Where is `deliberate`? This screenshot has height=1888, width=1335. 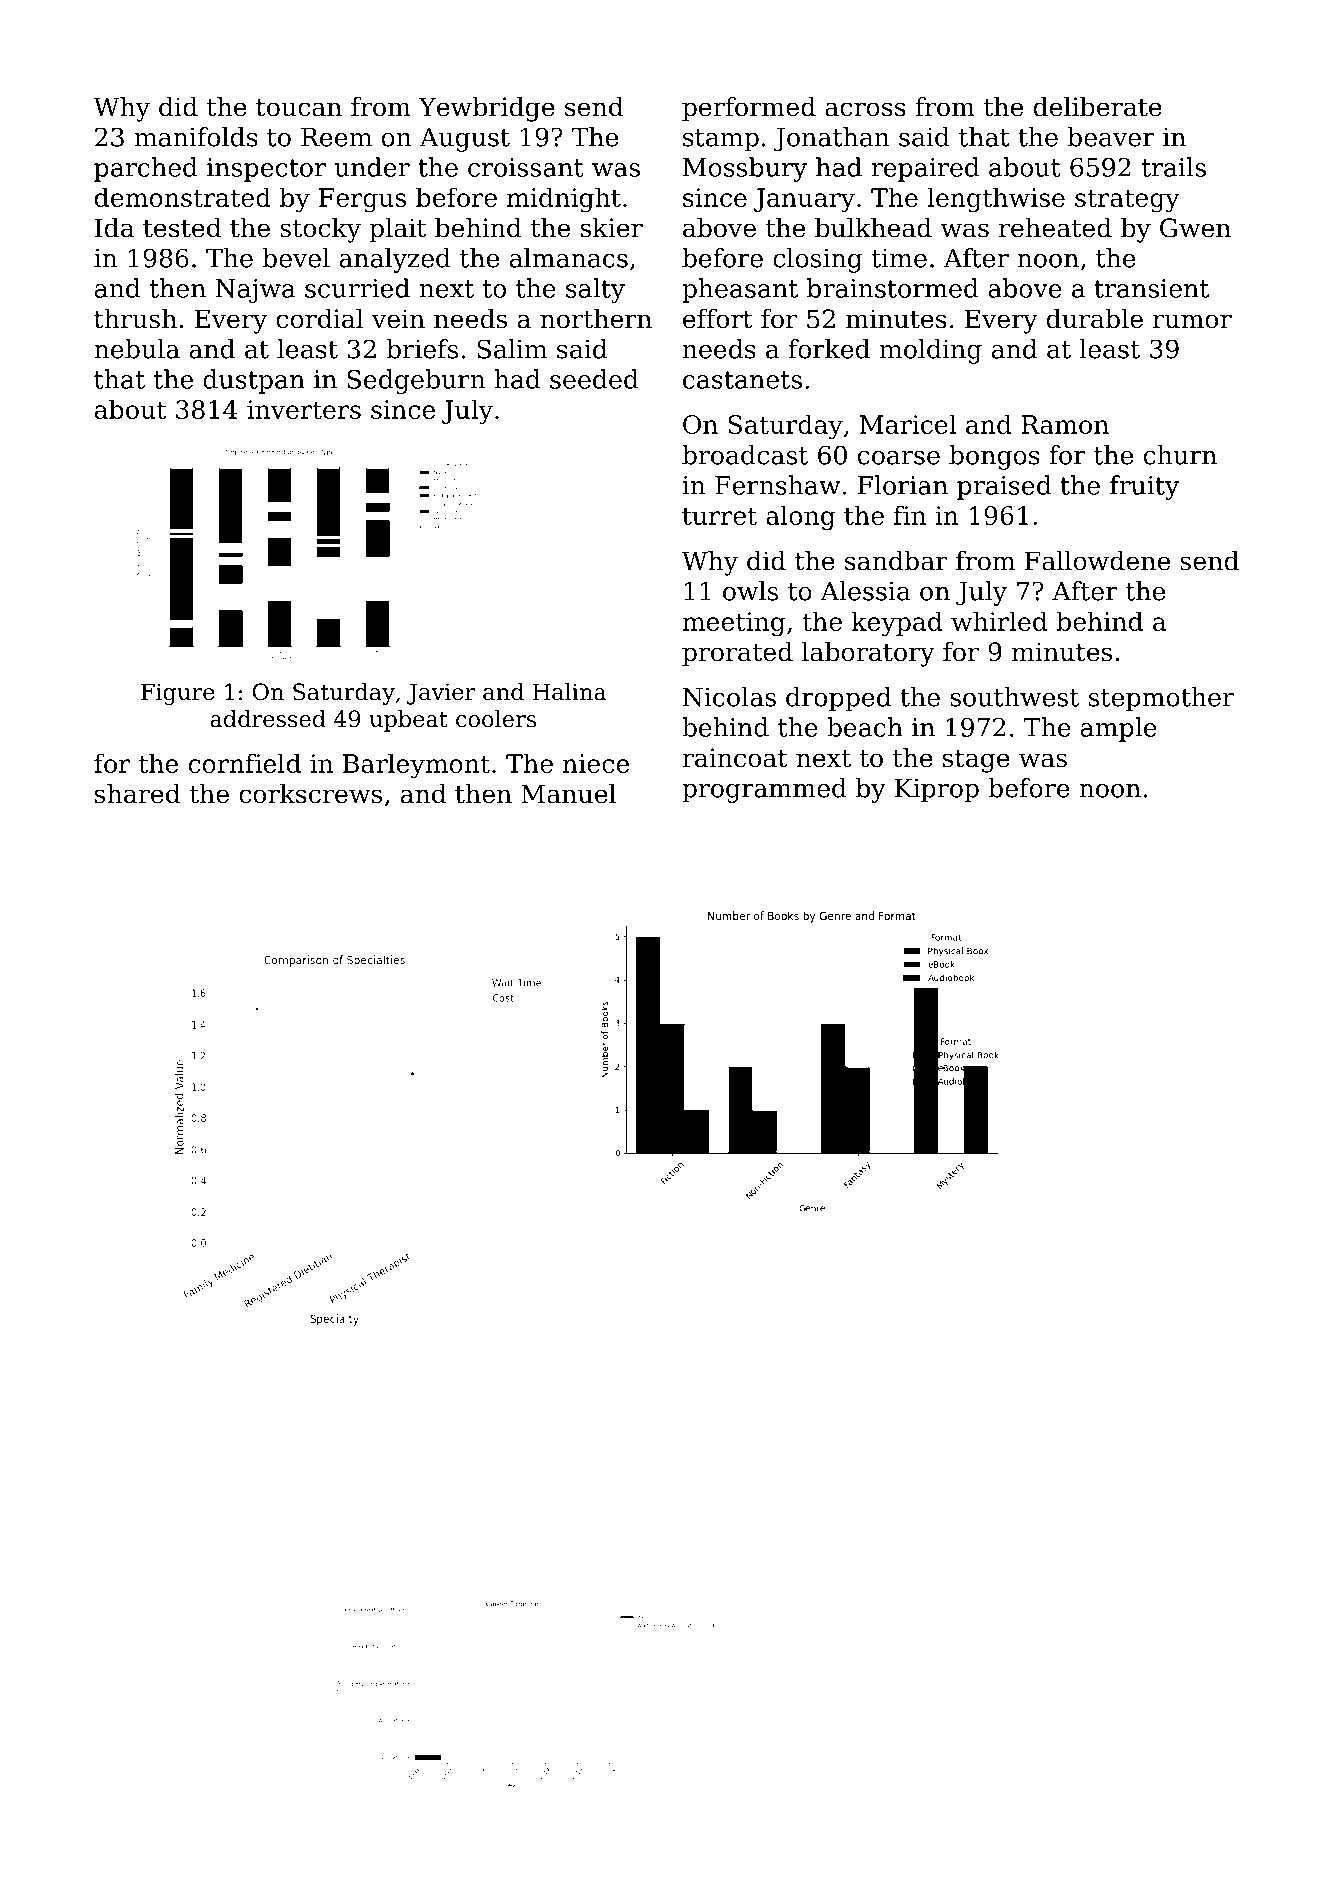
deliberate is located at coordinates (1098, 107).
